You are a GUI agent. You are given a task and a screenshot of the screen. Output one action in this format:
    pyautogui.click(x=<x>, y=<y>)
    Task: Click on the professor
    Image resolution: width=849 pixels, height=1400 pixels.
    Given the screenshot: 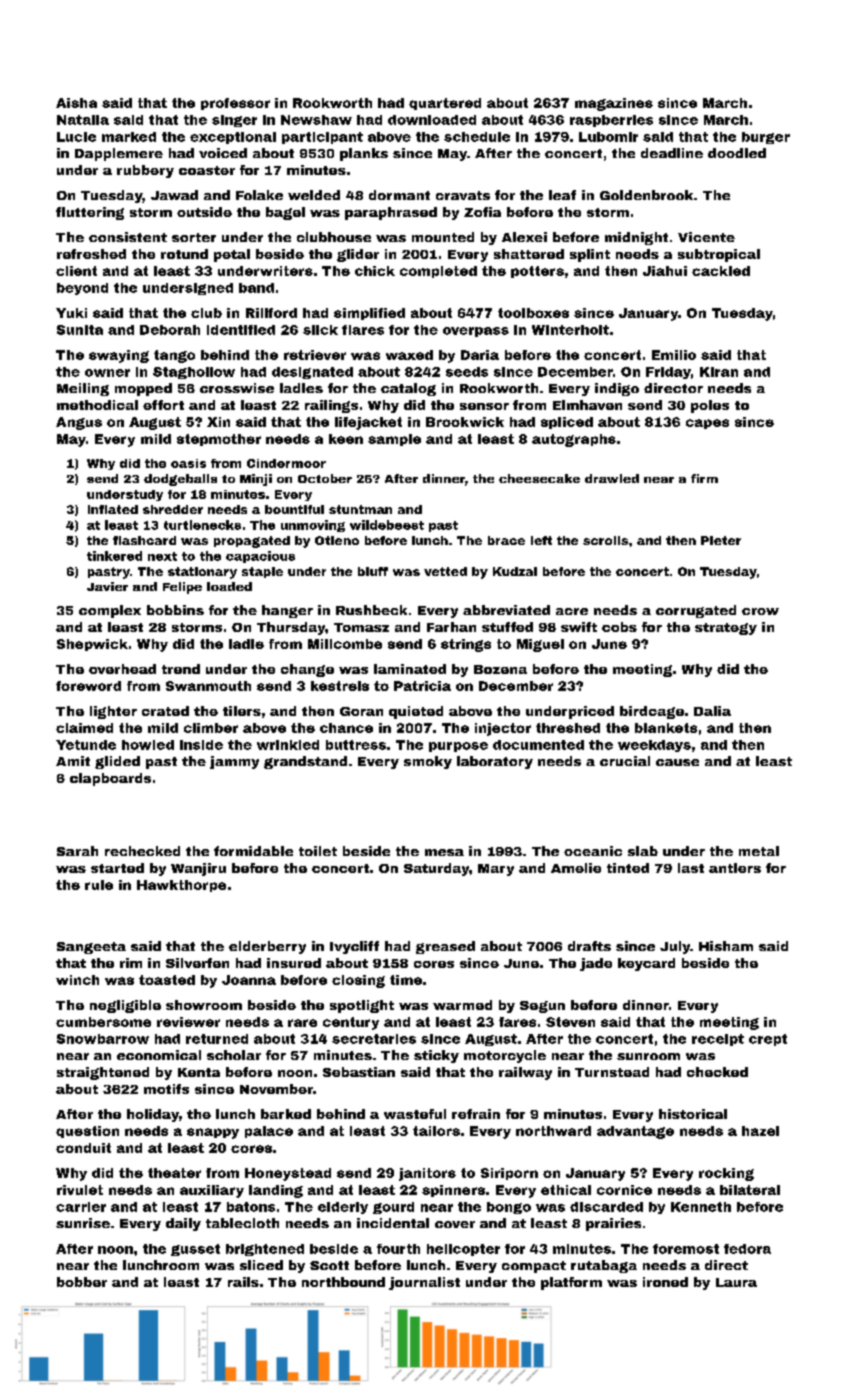 What is the action you would take?
    pyautogui.click(x=235, y=104)
